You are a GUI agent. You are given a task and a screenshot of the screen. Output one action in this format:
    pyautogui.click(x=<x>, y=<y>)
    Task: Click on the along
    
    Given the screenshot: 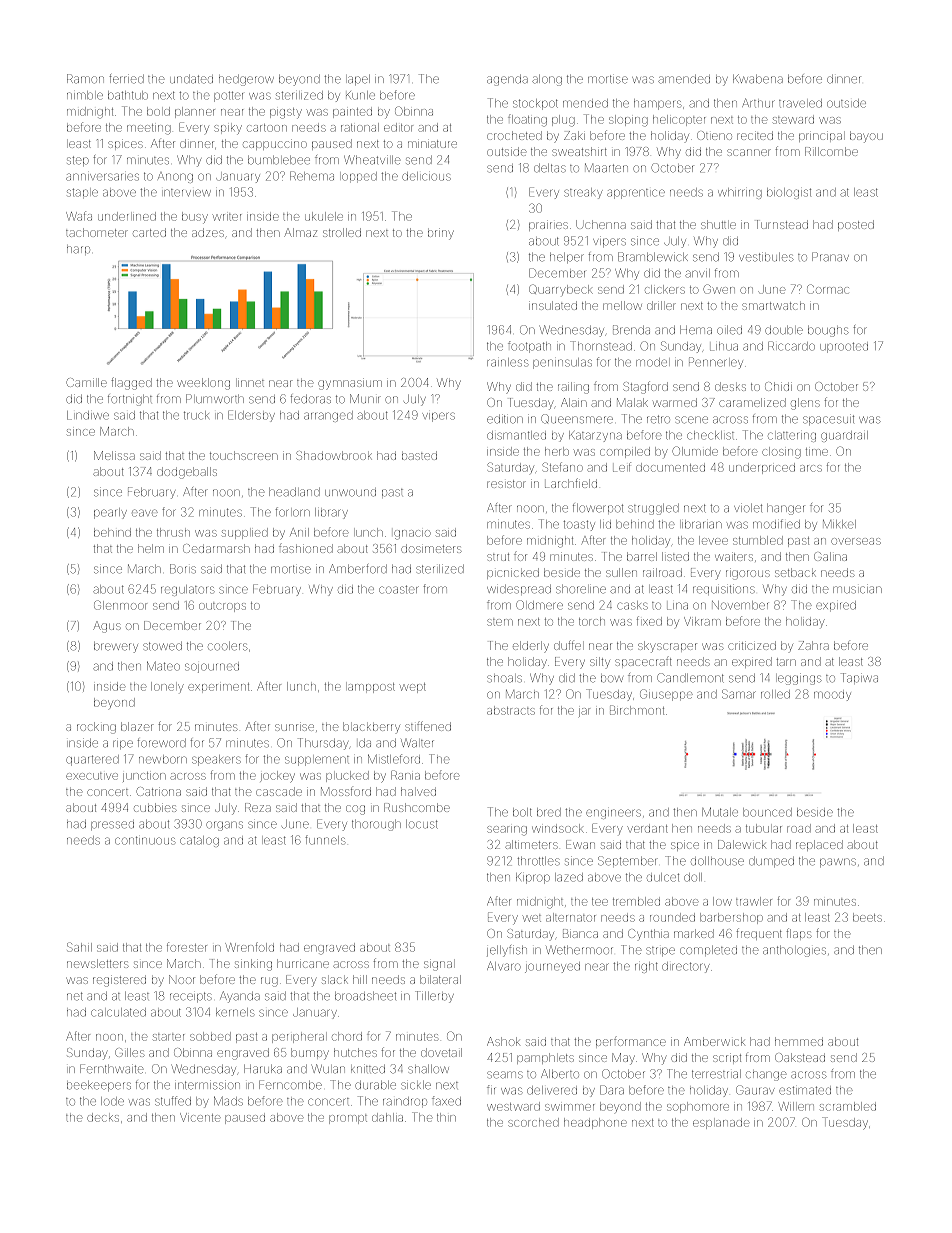 What is the action you would take?
    pyautogui.click(x=547, y=80)
